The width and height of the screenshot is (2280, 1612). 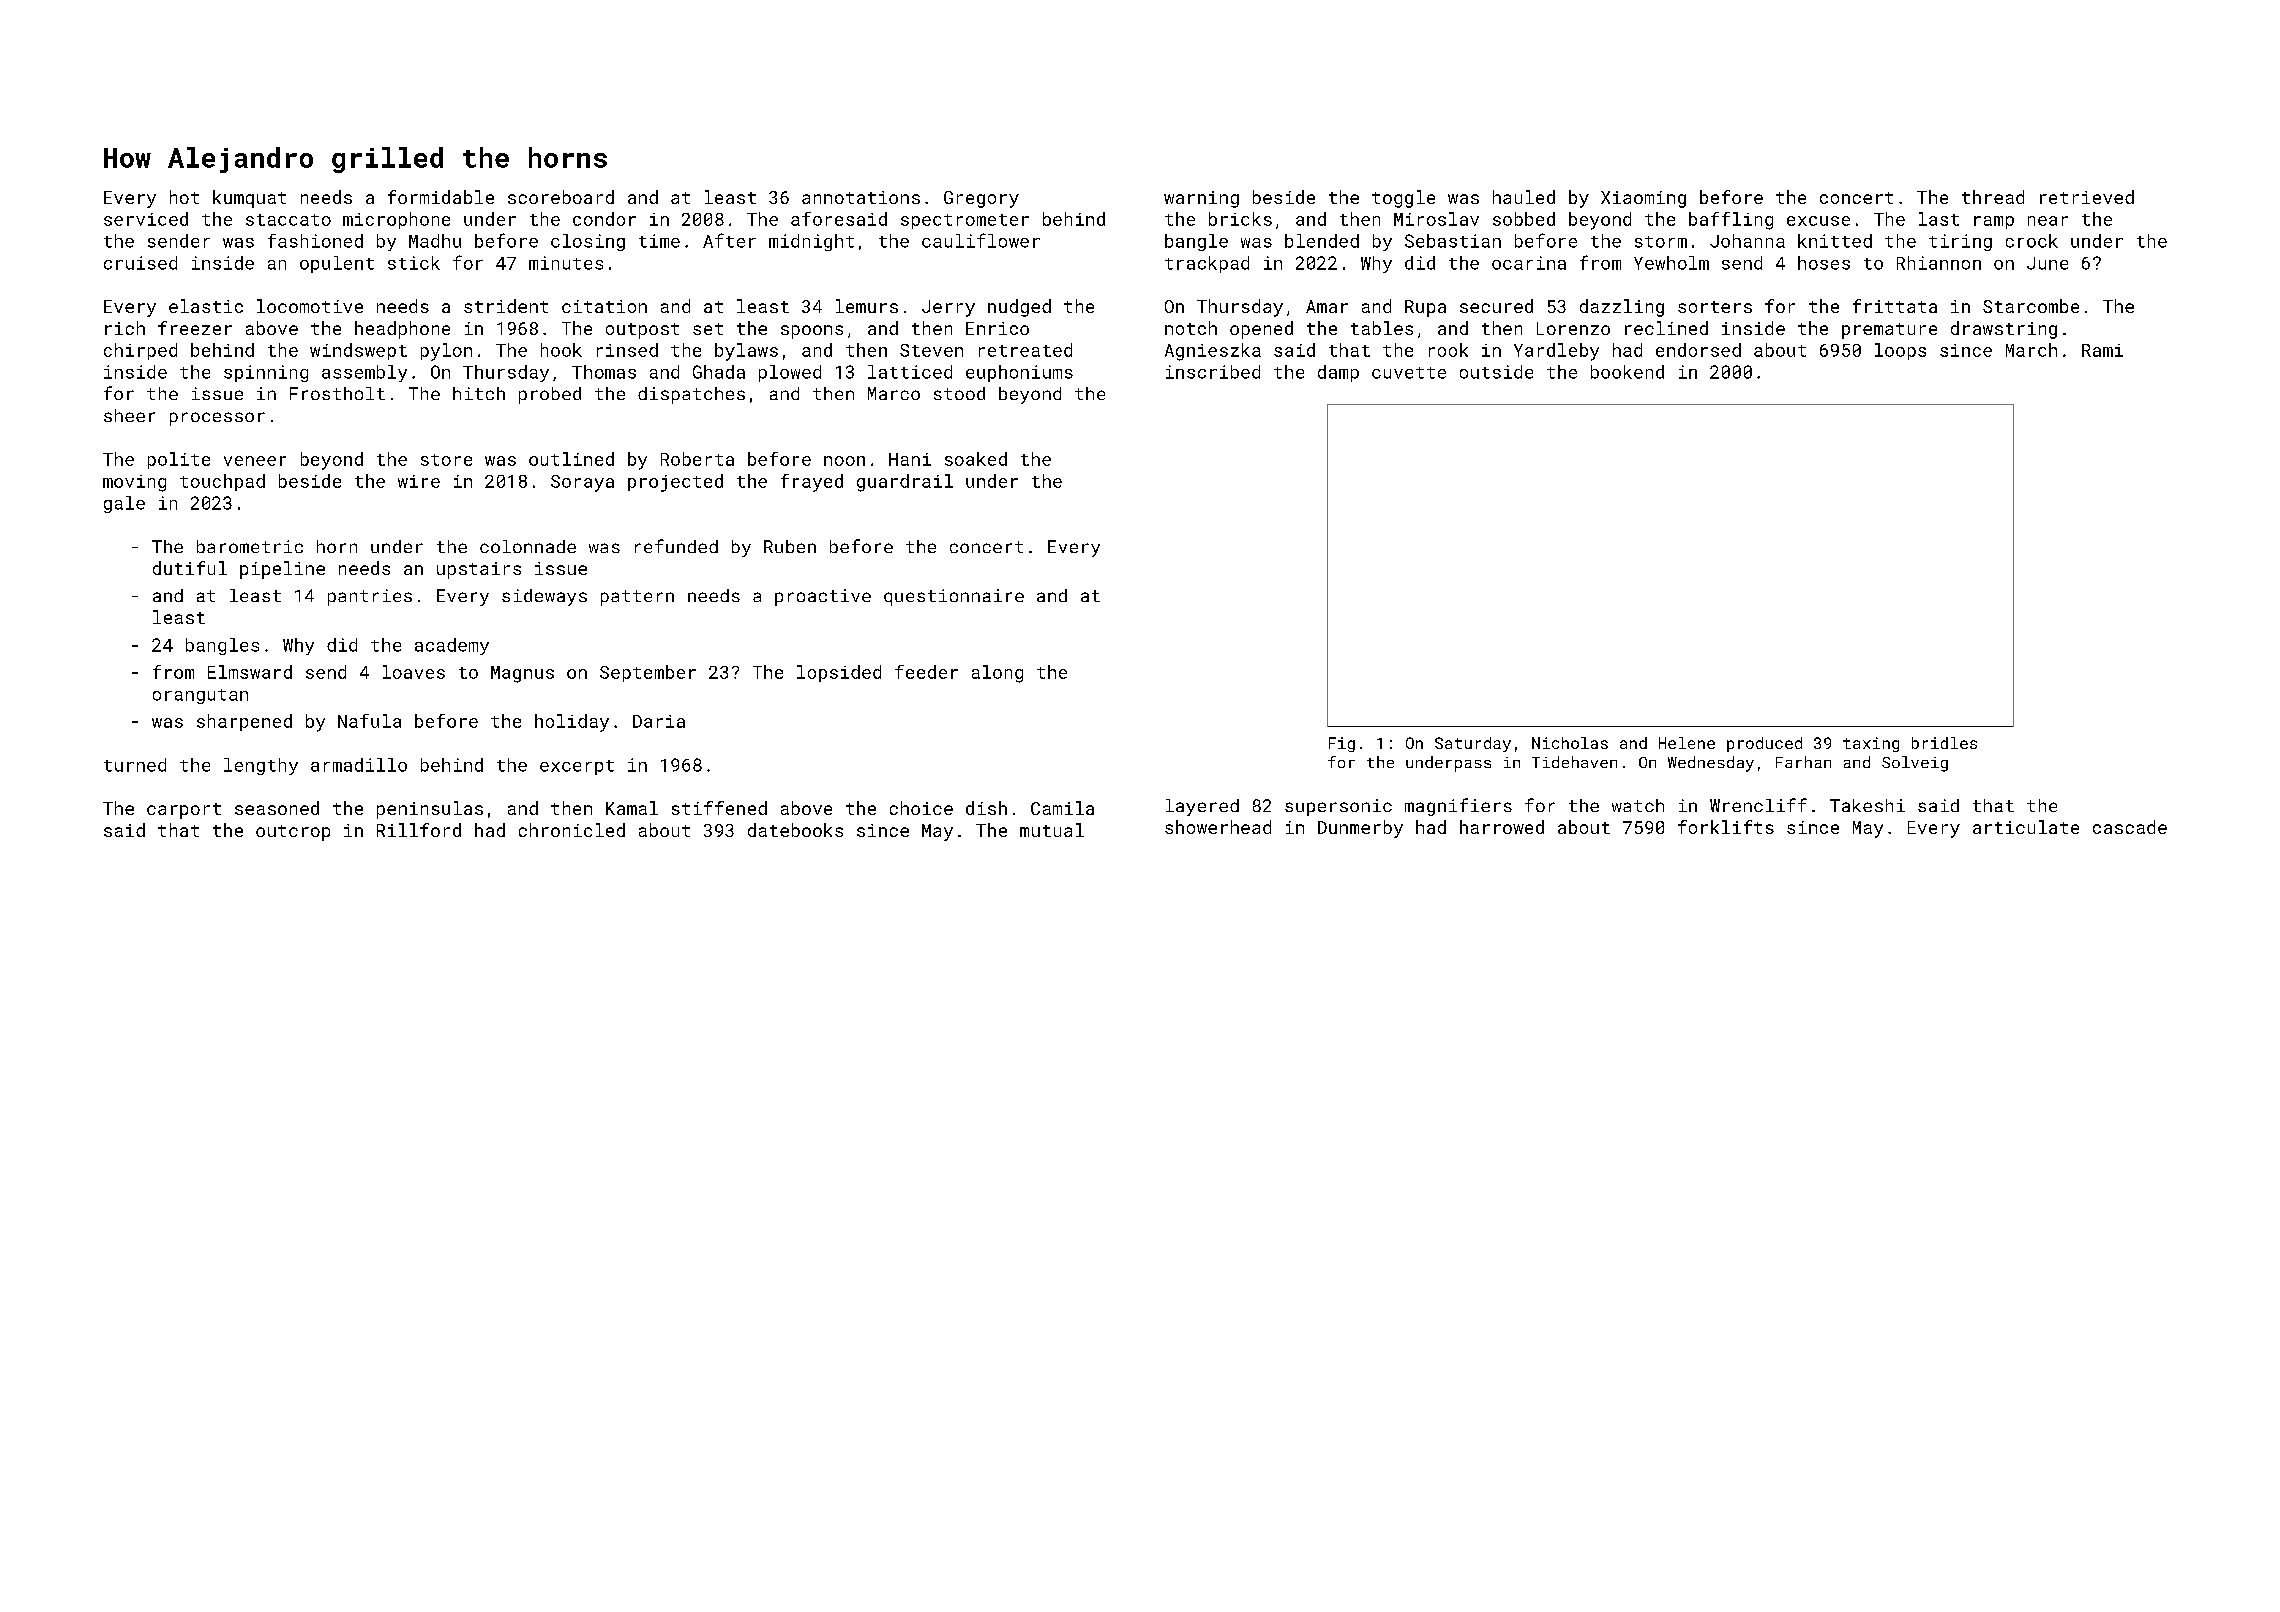 I want to click on Rami, so click(x=2102, y=350).
